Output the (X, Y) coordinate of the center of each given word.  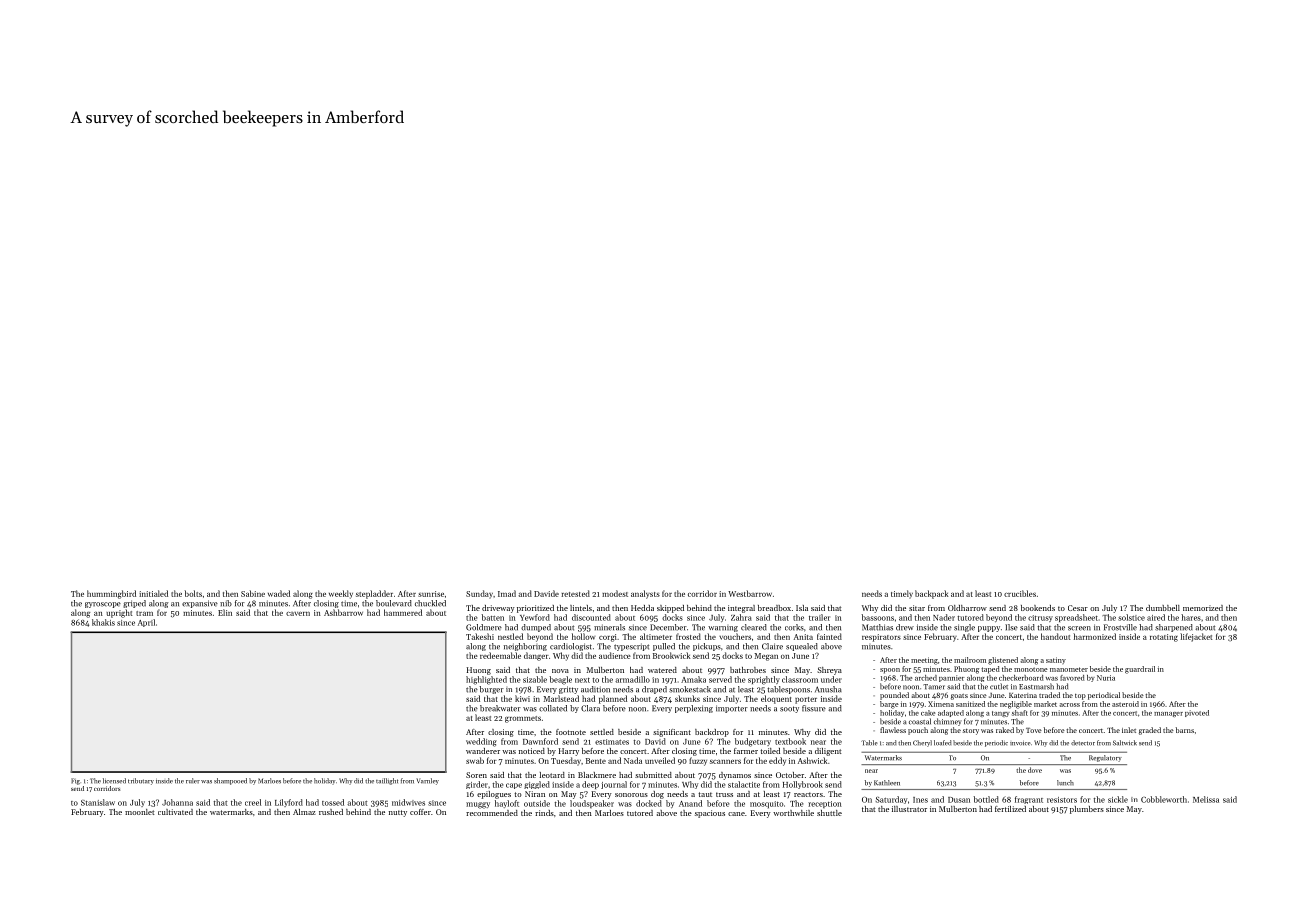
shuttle (829, 813)
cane (736, 814)
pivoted (1197, 713)
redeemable (500, 655)
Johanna (177, 802)
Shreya (829, 671)
